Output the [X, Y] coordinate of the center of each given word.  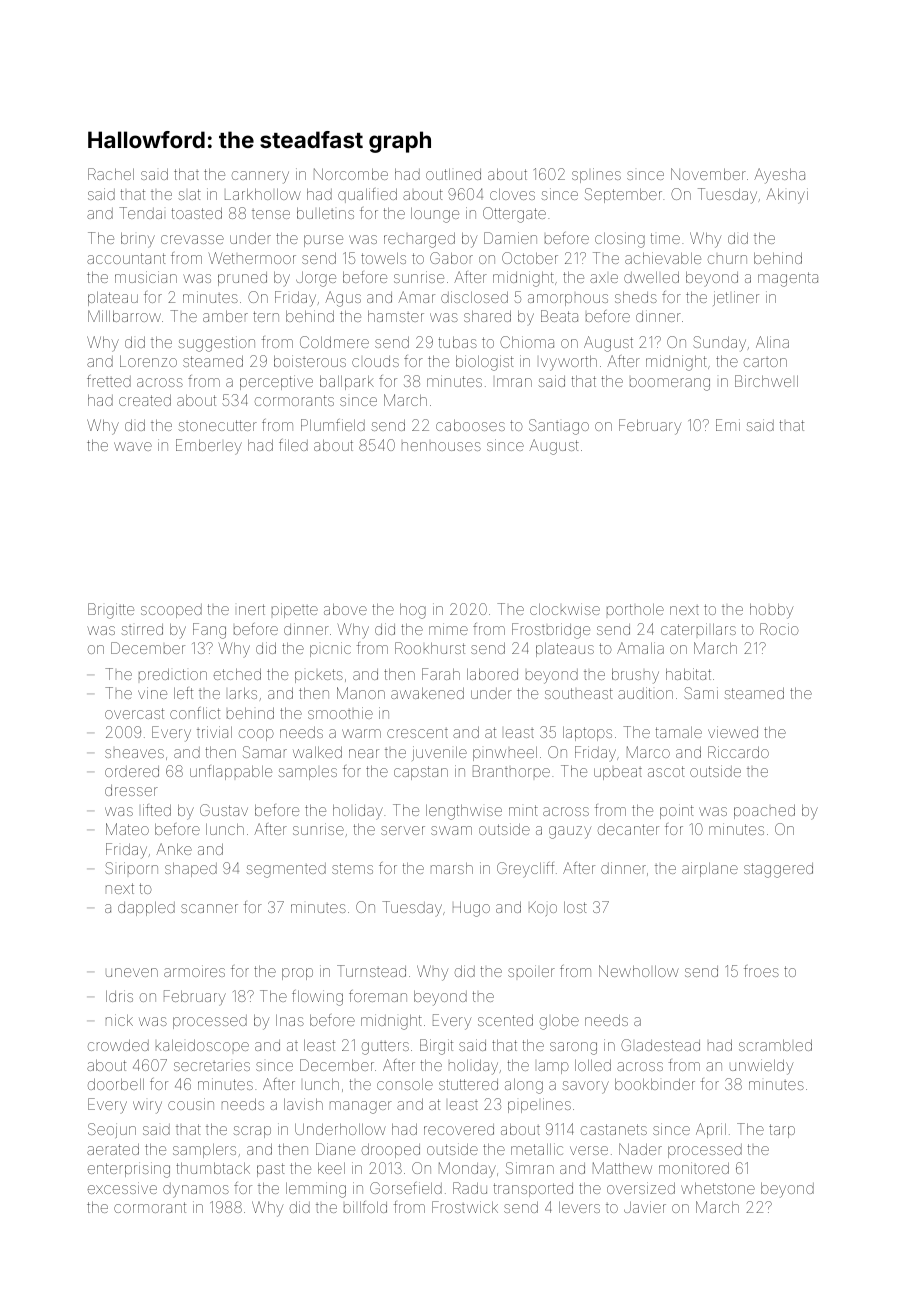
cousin [191, 1104]
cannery [260, 177]
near [364, 753]
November [708, 174]
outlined [453, 174]
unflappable [231, 772]
